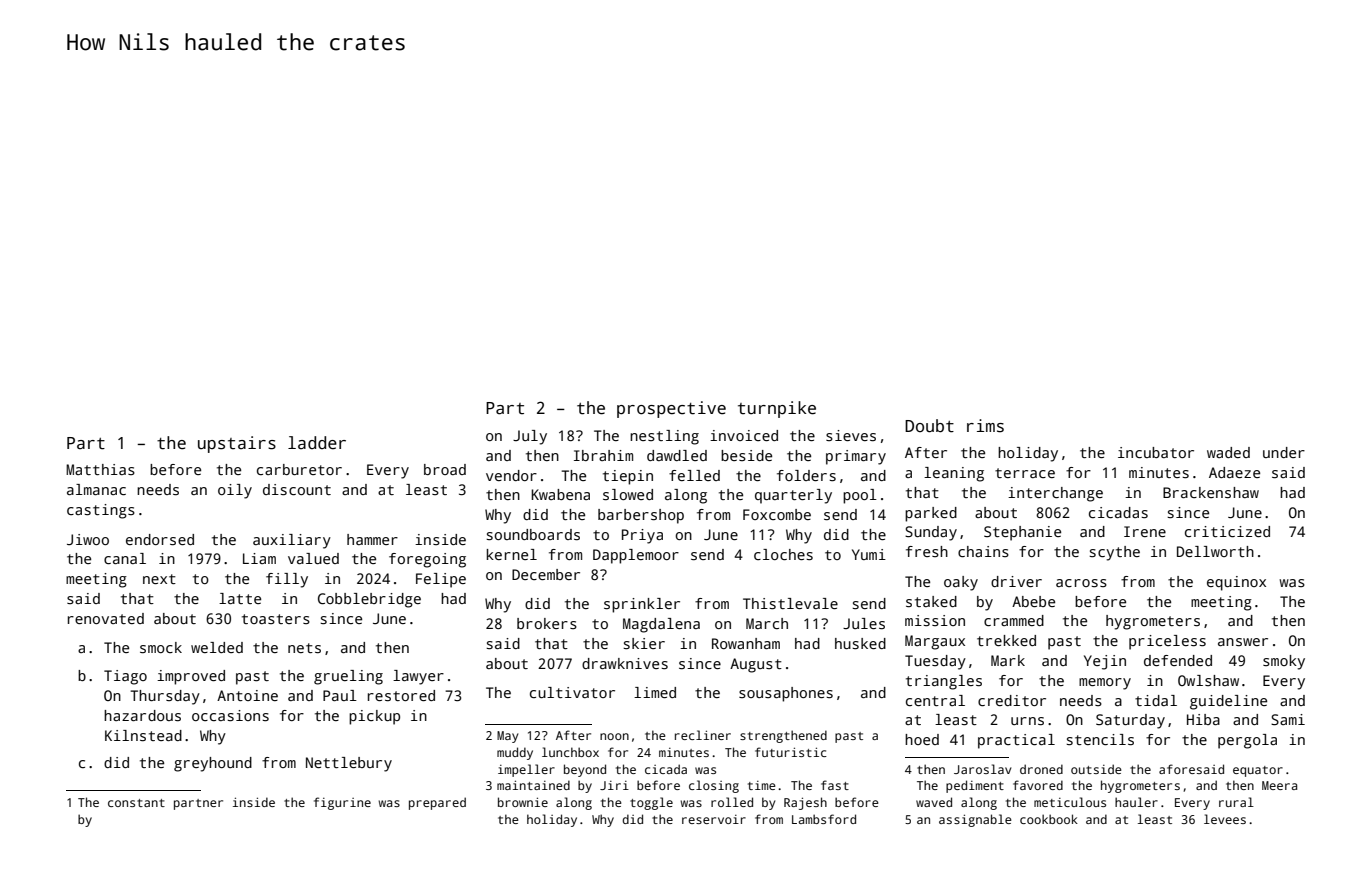  What do you see at coordinates (671, 409) in the screenshot?
I see `prospective` at bounding box center [671, 409].
